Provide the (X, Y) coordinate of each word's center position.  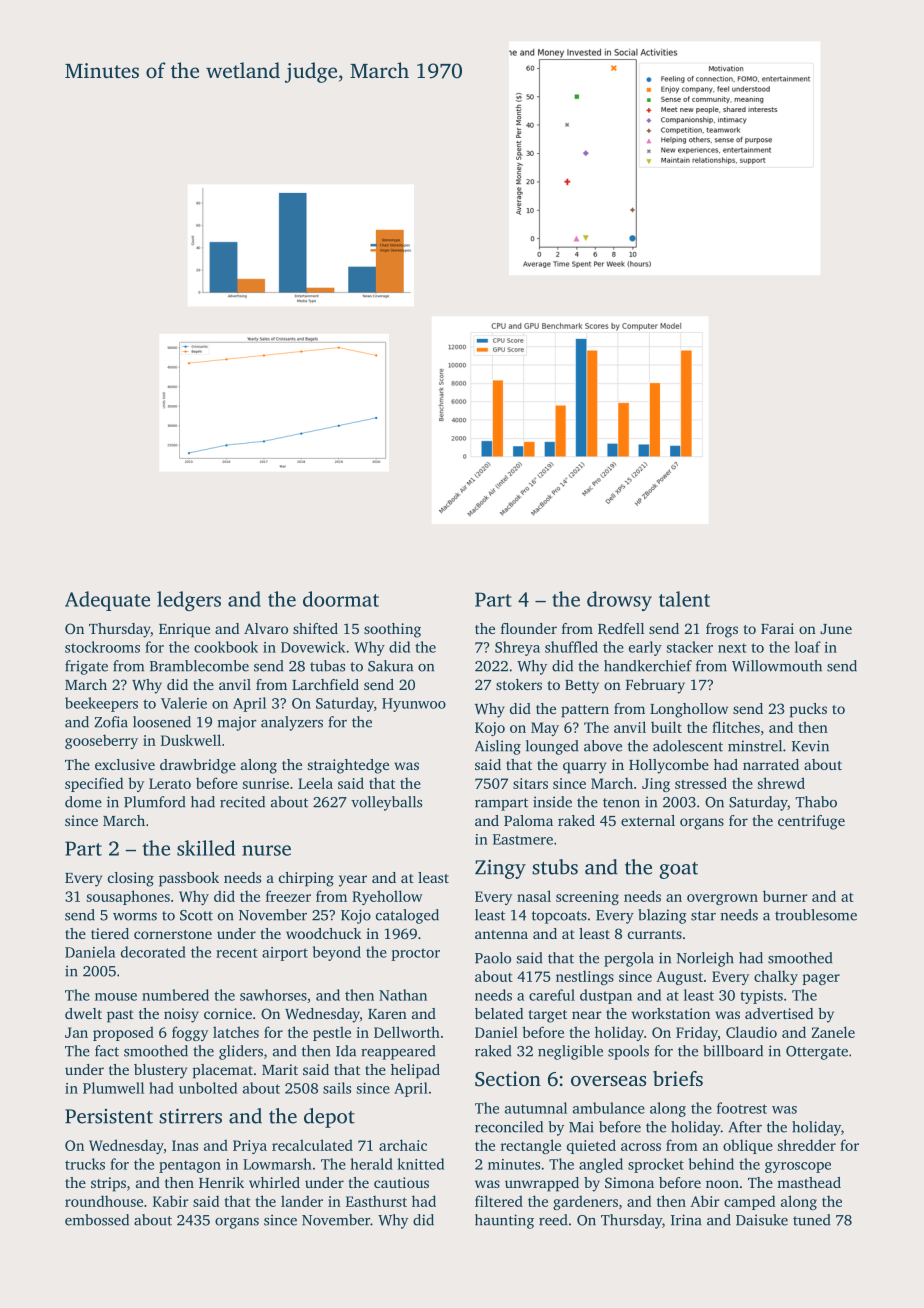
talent (684, 599)
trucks (85, 1164)
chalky (776, 977)
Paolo (493, 958)
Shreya (517, 648)
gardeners (585, 1202)
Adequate (107, 601)
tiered (110, 933)
